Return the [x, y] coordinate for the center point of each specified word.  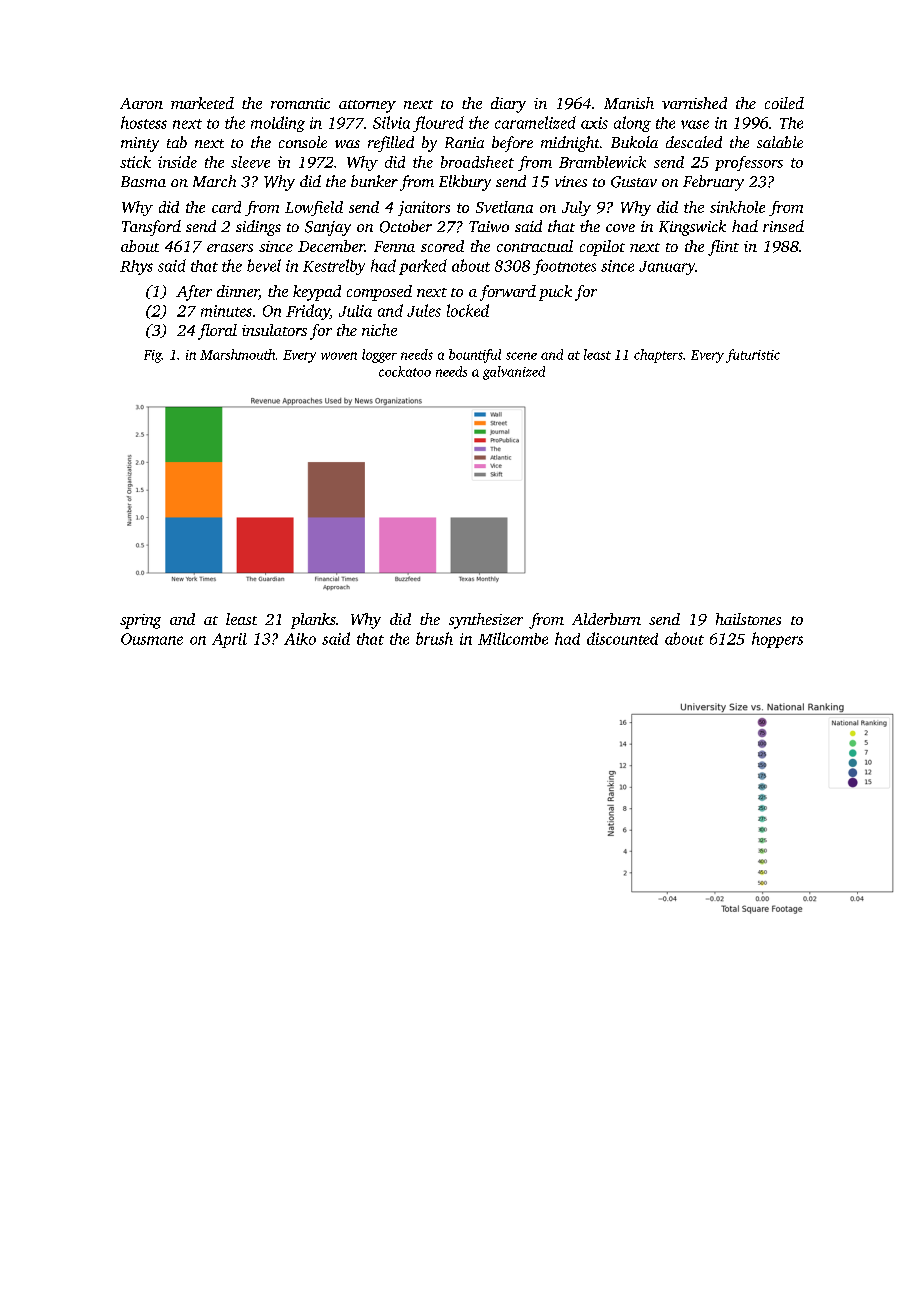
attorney [367, 106]
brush [434, 638]
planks [313, 621]
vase [695, 124]
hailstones [748, 619]
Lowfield [314, 208]
